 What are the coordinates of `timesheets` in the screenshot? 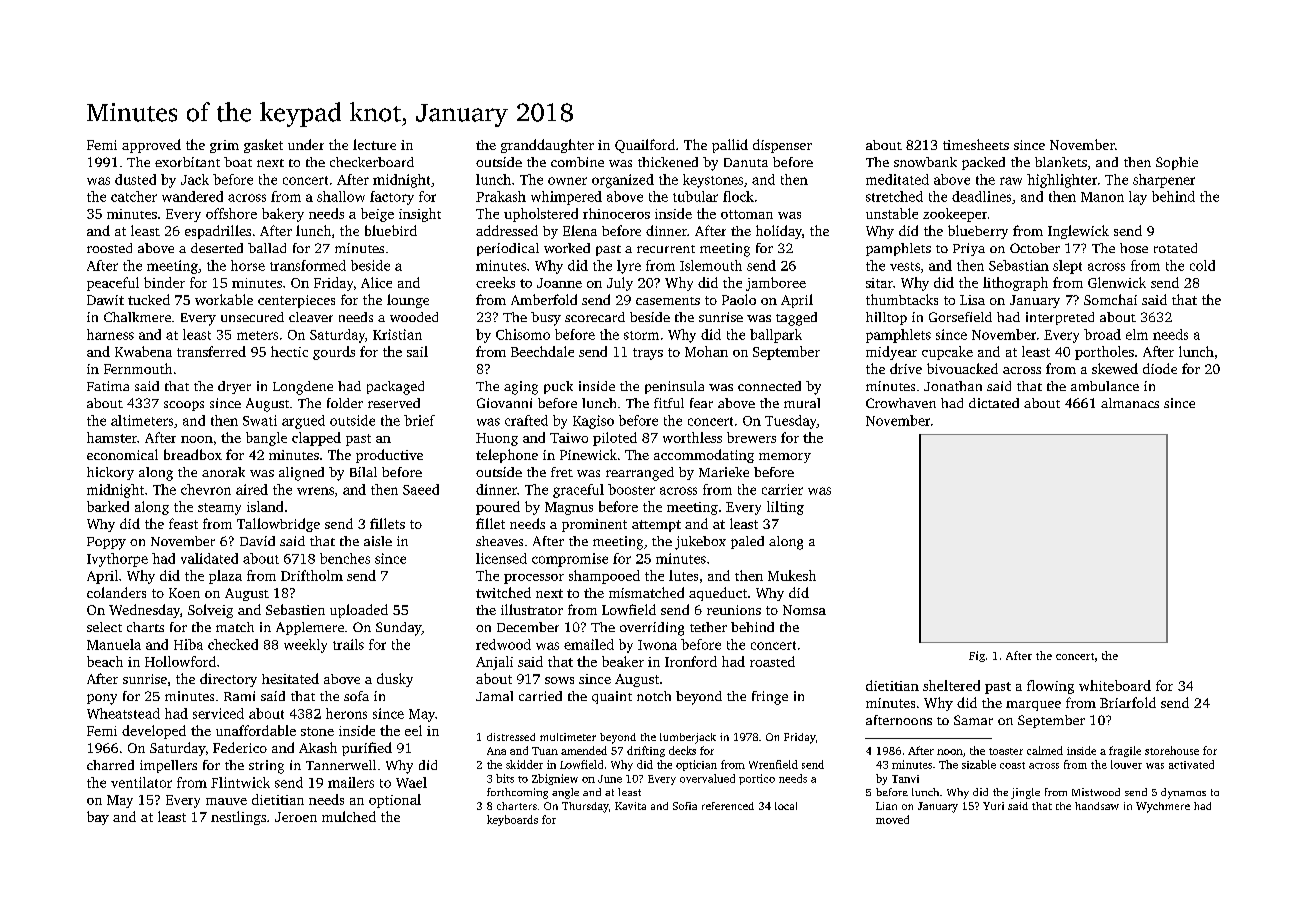 It's located at (976, 144).
